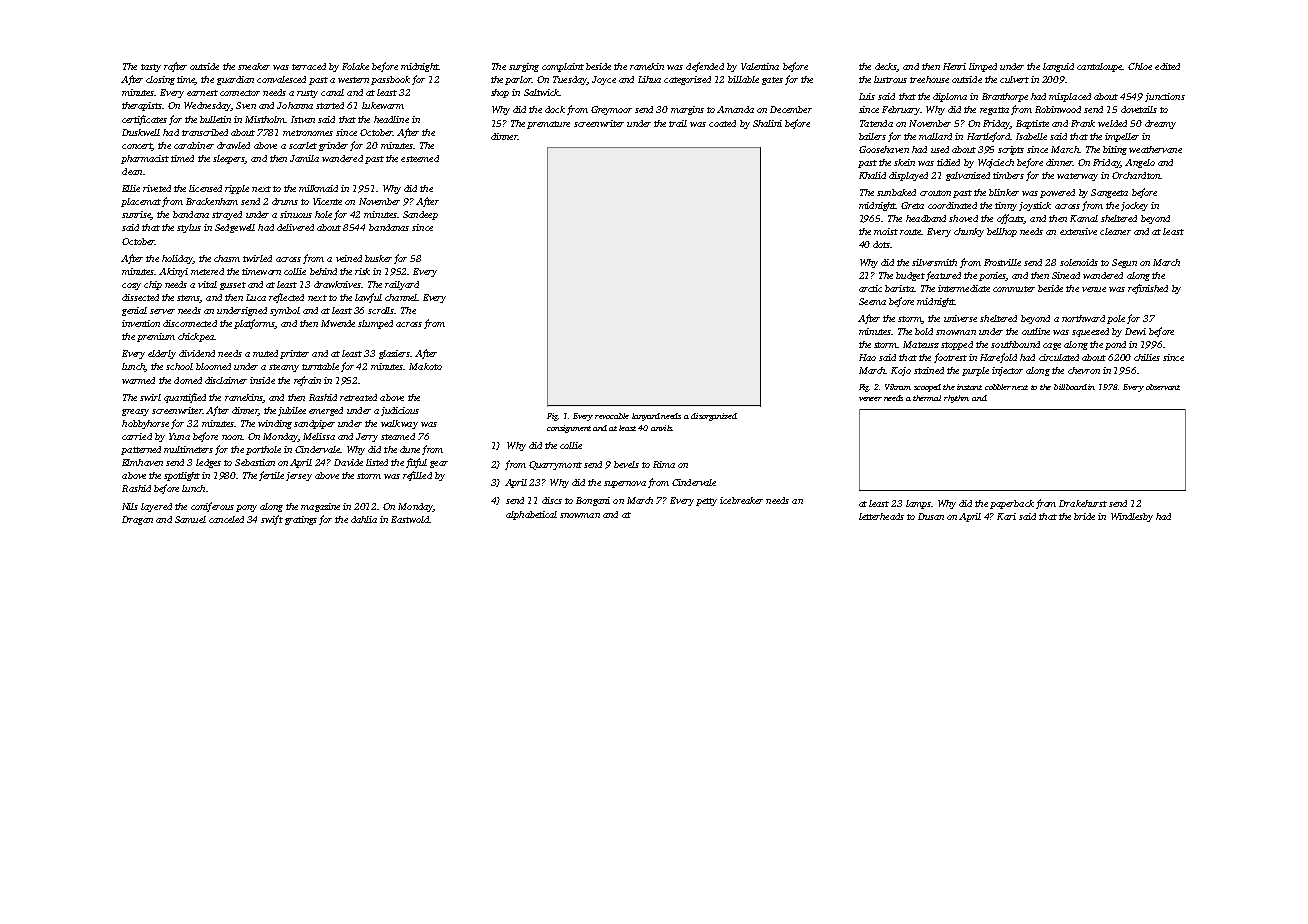 Image resolution: width=1308 pixels, height=924 pixels. What do you see at coordinates (232, 437) in the image?
I see `noon` at bounding box center [232, 437].
